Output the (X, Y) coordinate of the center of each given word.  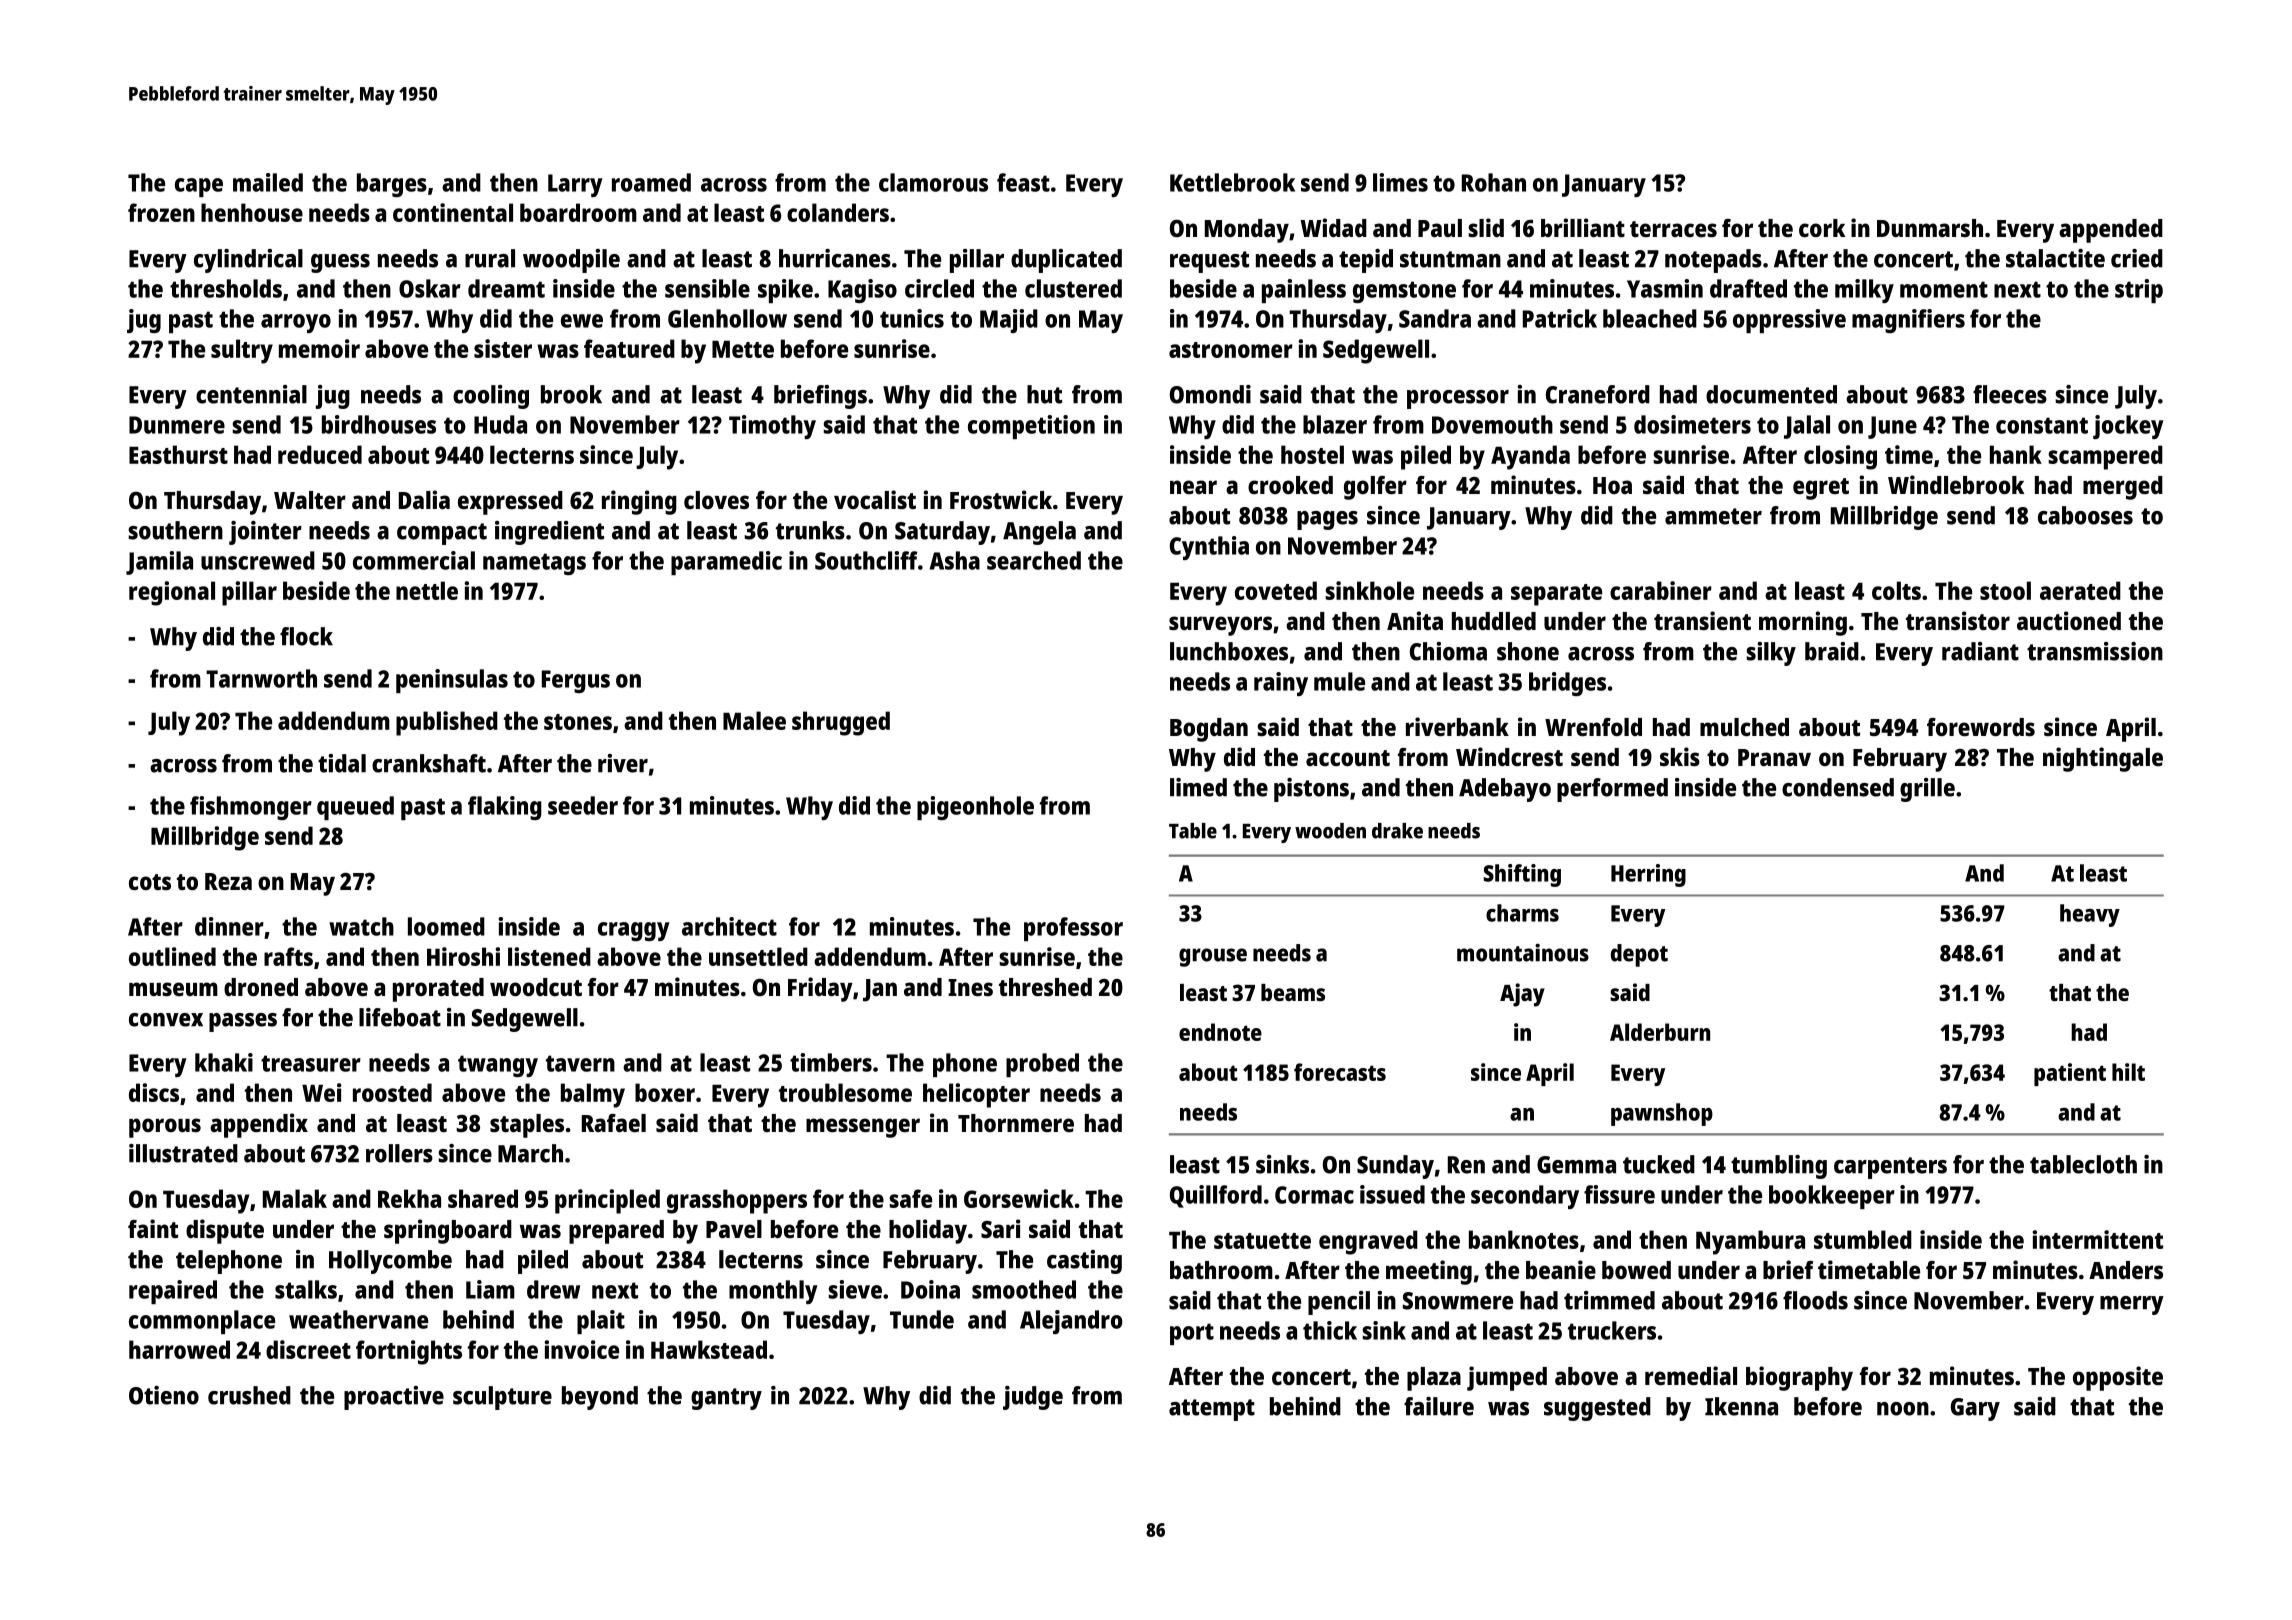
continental (453, 212)
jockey (2128, 427)
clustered (1073, 288)
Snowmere (1458, 1301)
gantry (726, 1399)
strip (2139, 291)
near (1193, 487)
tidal (342, 763)
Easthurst (178, 454)
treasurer (311, 1063)
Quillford (1216, 1196)
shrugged (841, 723)
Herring (1648, 875)
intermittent (2097, 1239)
